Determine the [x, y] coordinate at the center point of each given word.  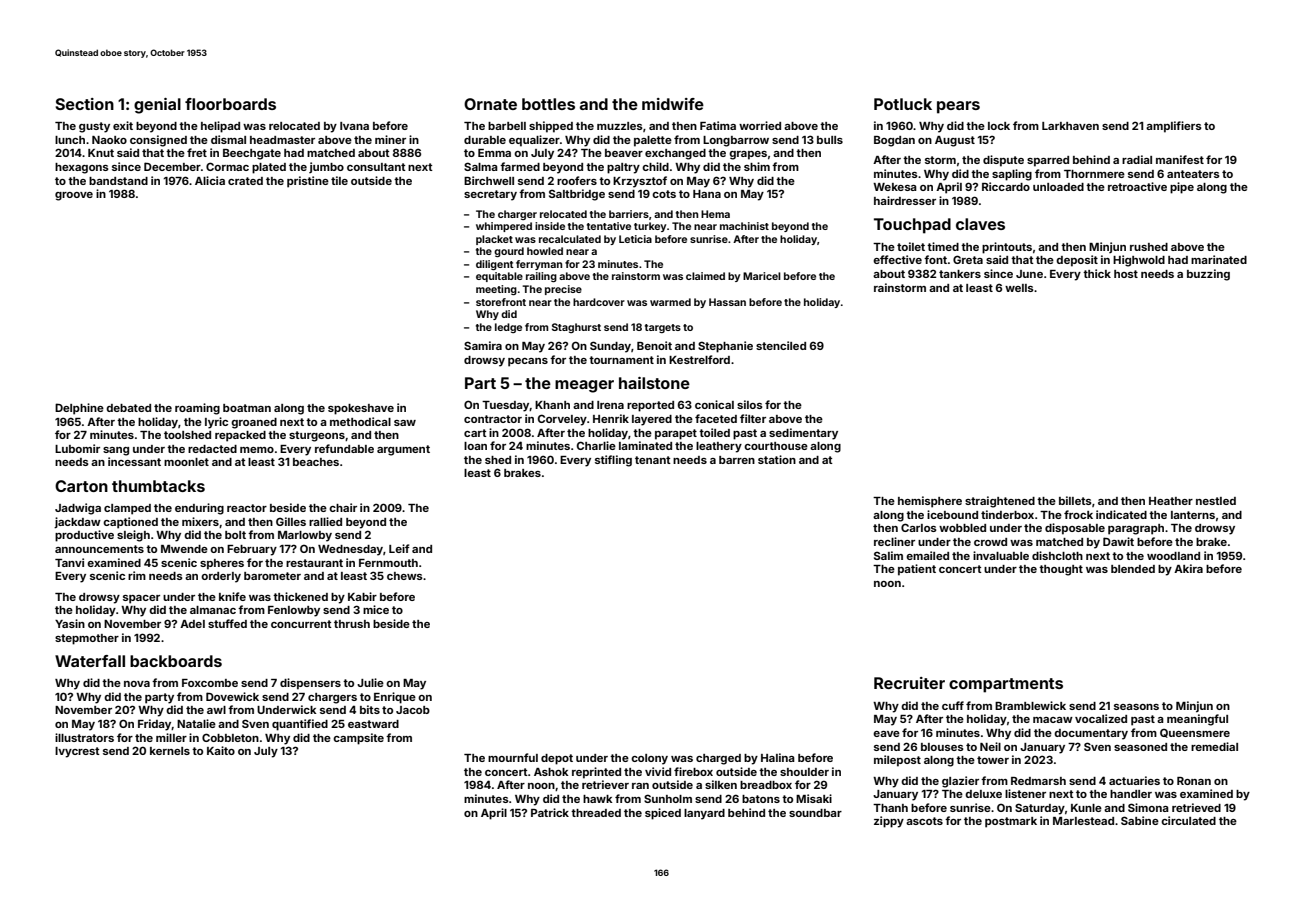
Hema [715, 214]
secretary [490, 195]
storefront [501, 302]
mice [376, 609]
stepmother [87, 639]
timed [943, 246]
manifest [1180, 159]
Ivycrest [77, 752]
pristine [308, 182]
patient [917, 570]
